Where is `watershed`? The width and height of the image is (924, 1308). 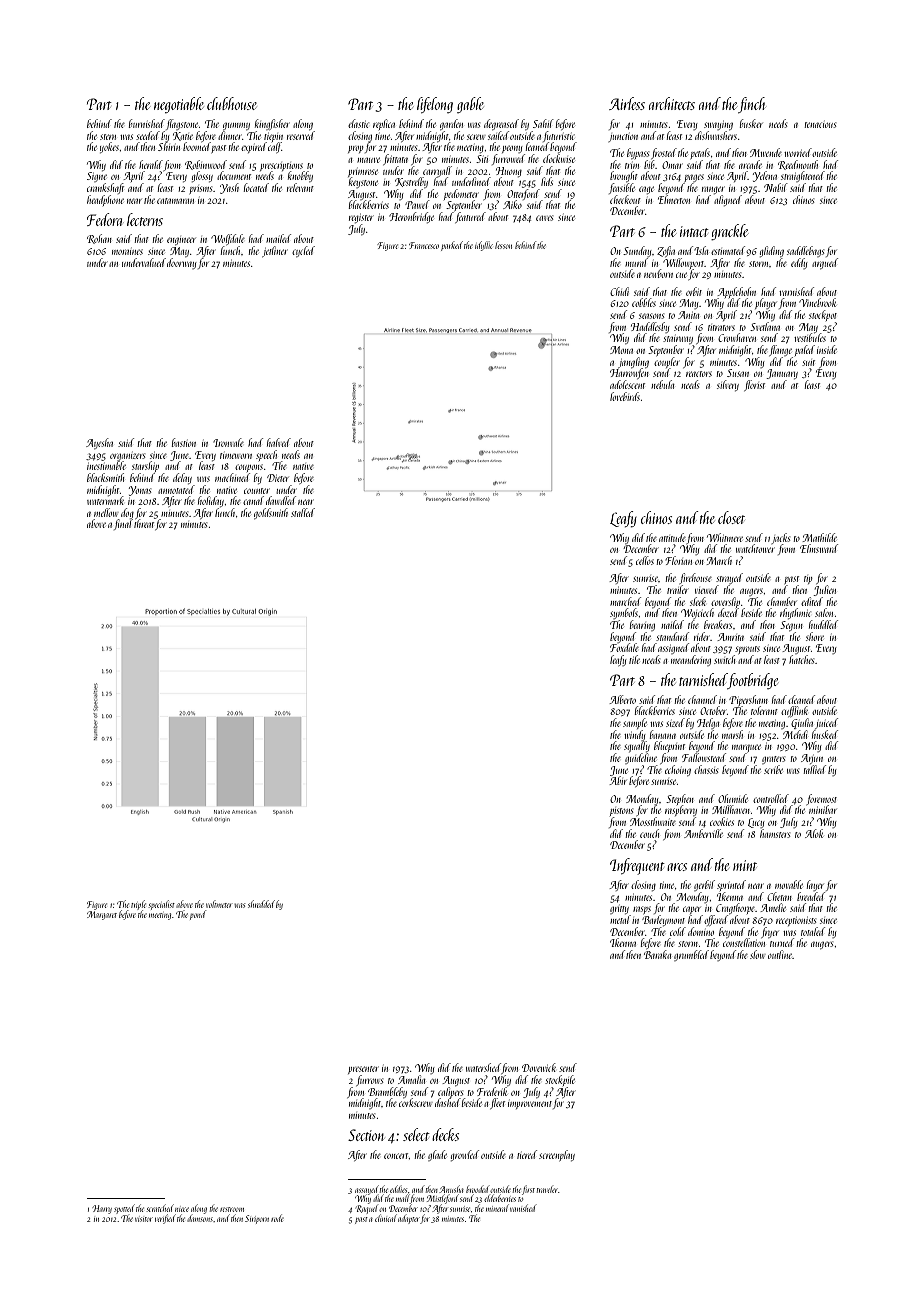 watershed is located at coordinates (483, 1067).
